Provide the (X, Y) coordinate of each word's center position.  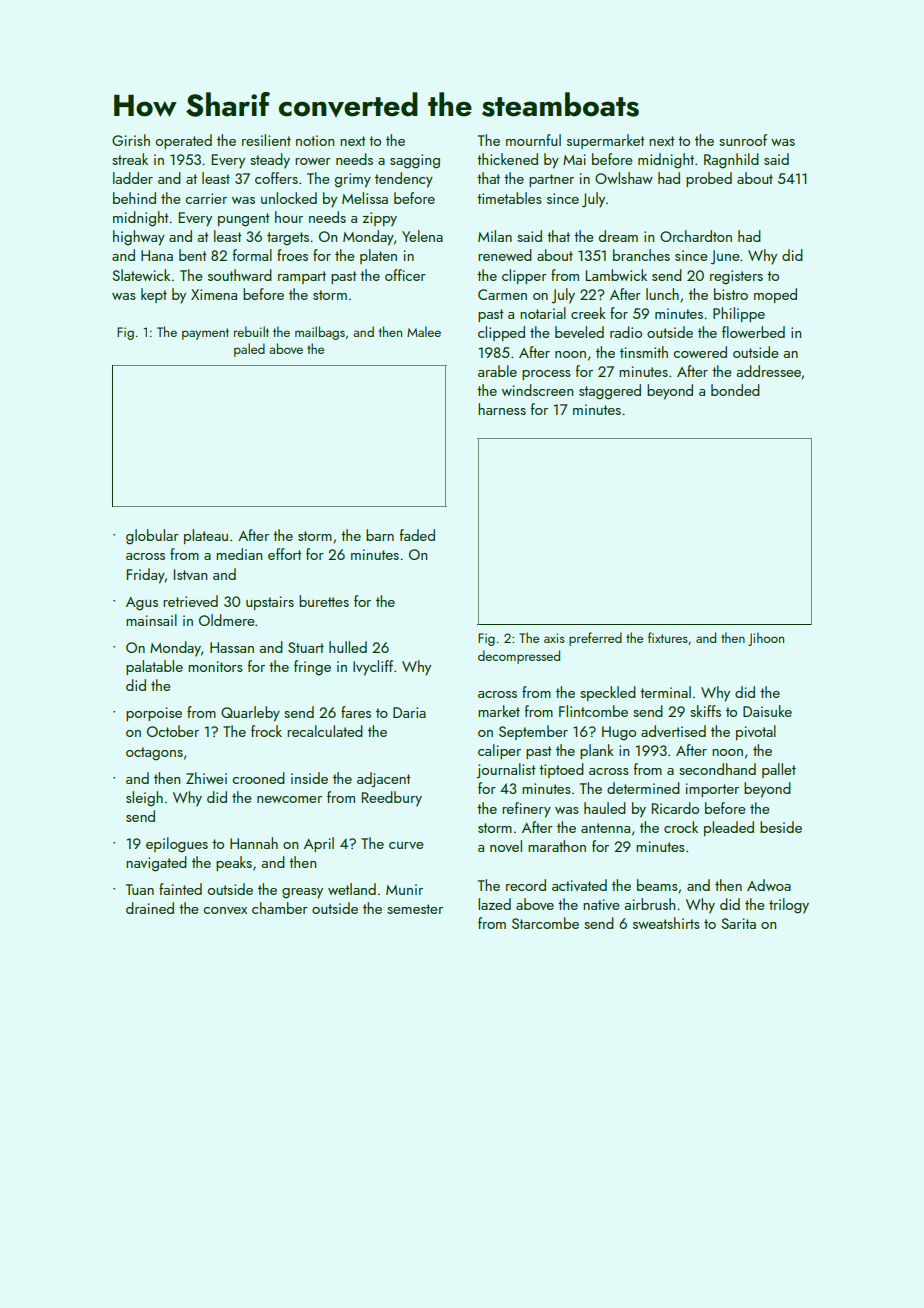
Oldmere (227, 620)
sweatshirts (666, 923)
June (725, 257)
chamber (280, 908)
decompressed (519, 657)
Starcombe (545, 923)
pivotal (756, 732)
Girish (131, 140)
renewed (505, 255)
